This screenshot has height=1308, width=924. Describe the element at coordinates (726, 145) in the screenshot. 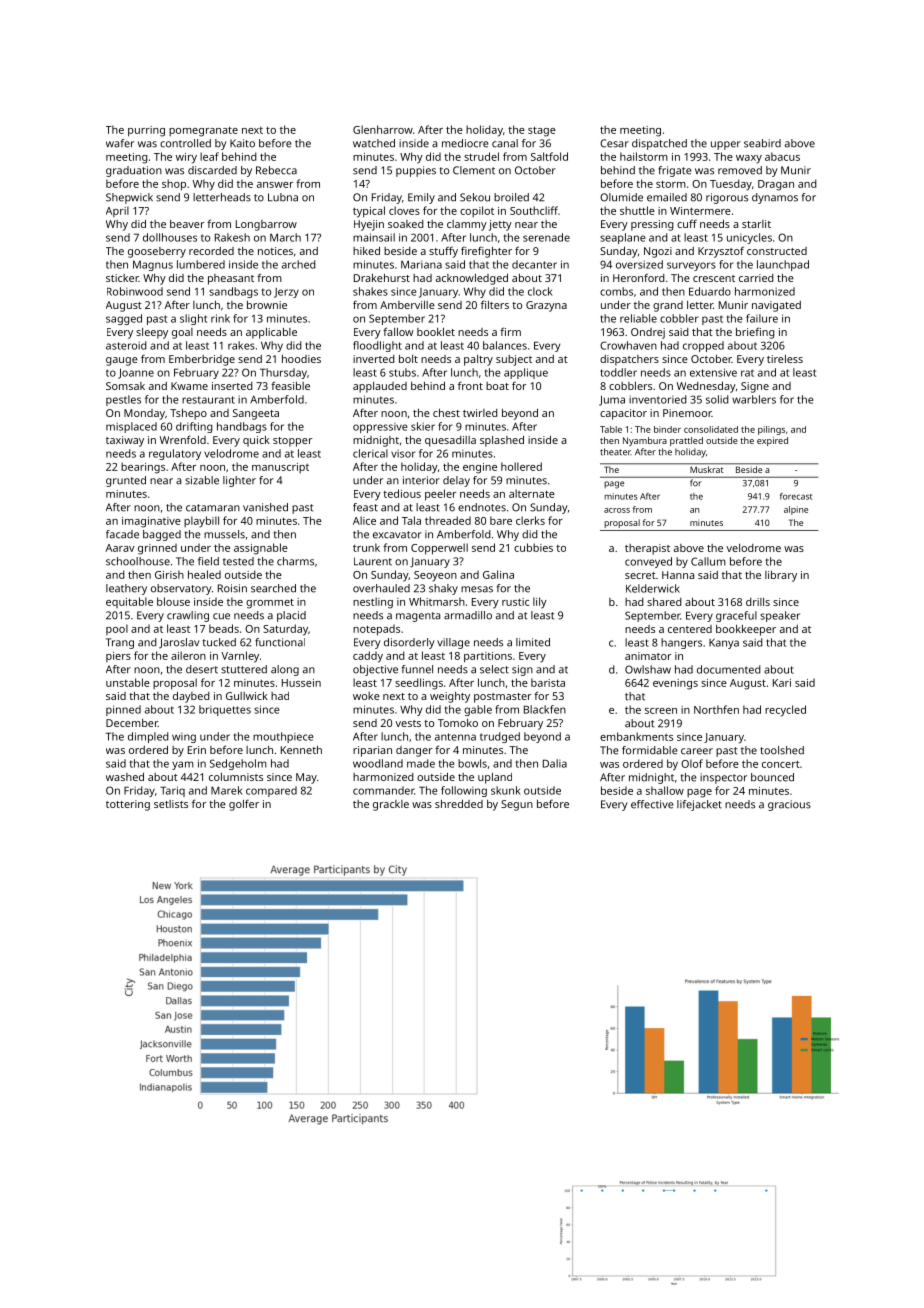

I see `upper` at that location.
